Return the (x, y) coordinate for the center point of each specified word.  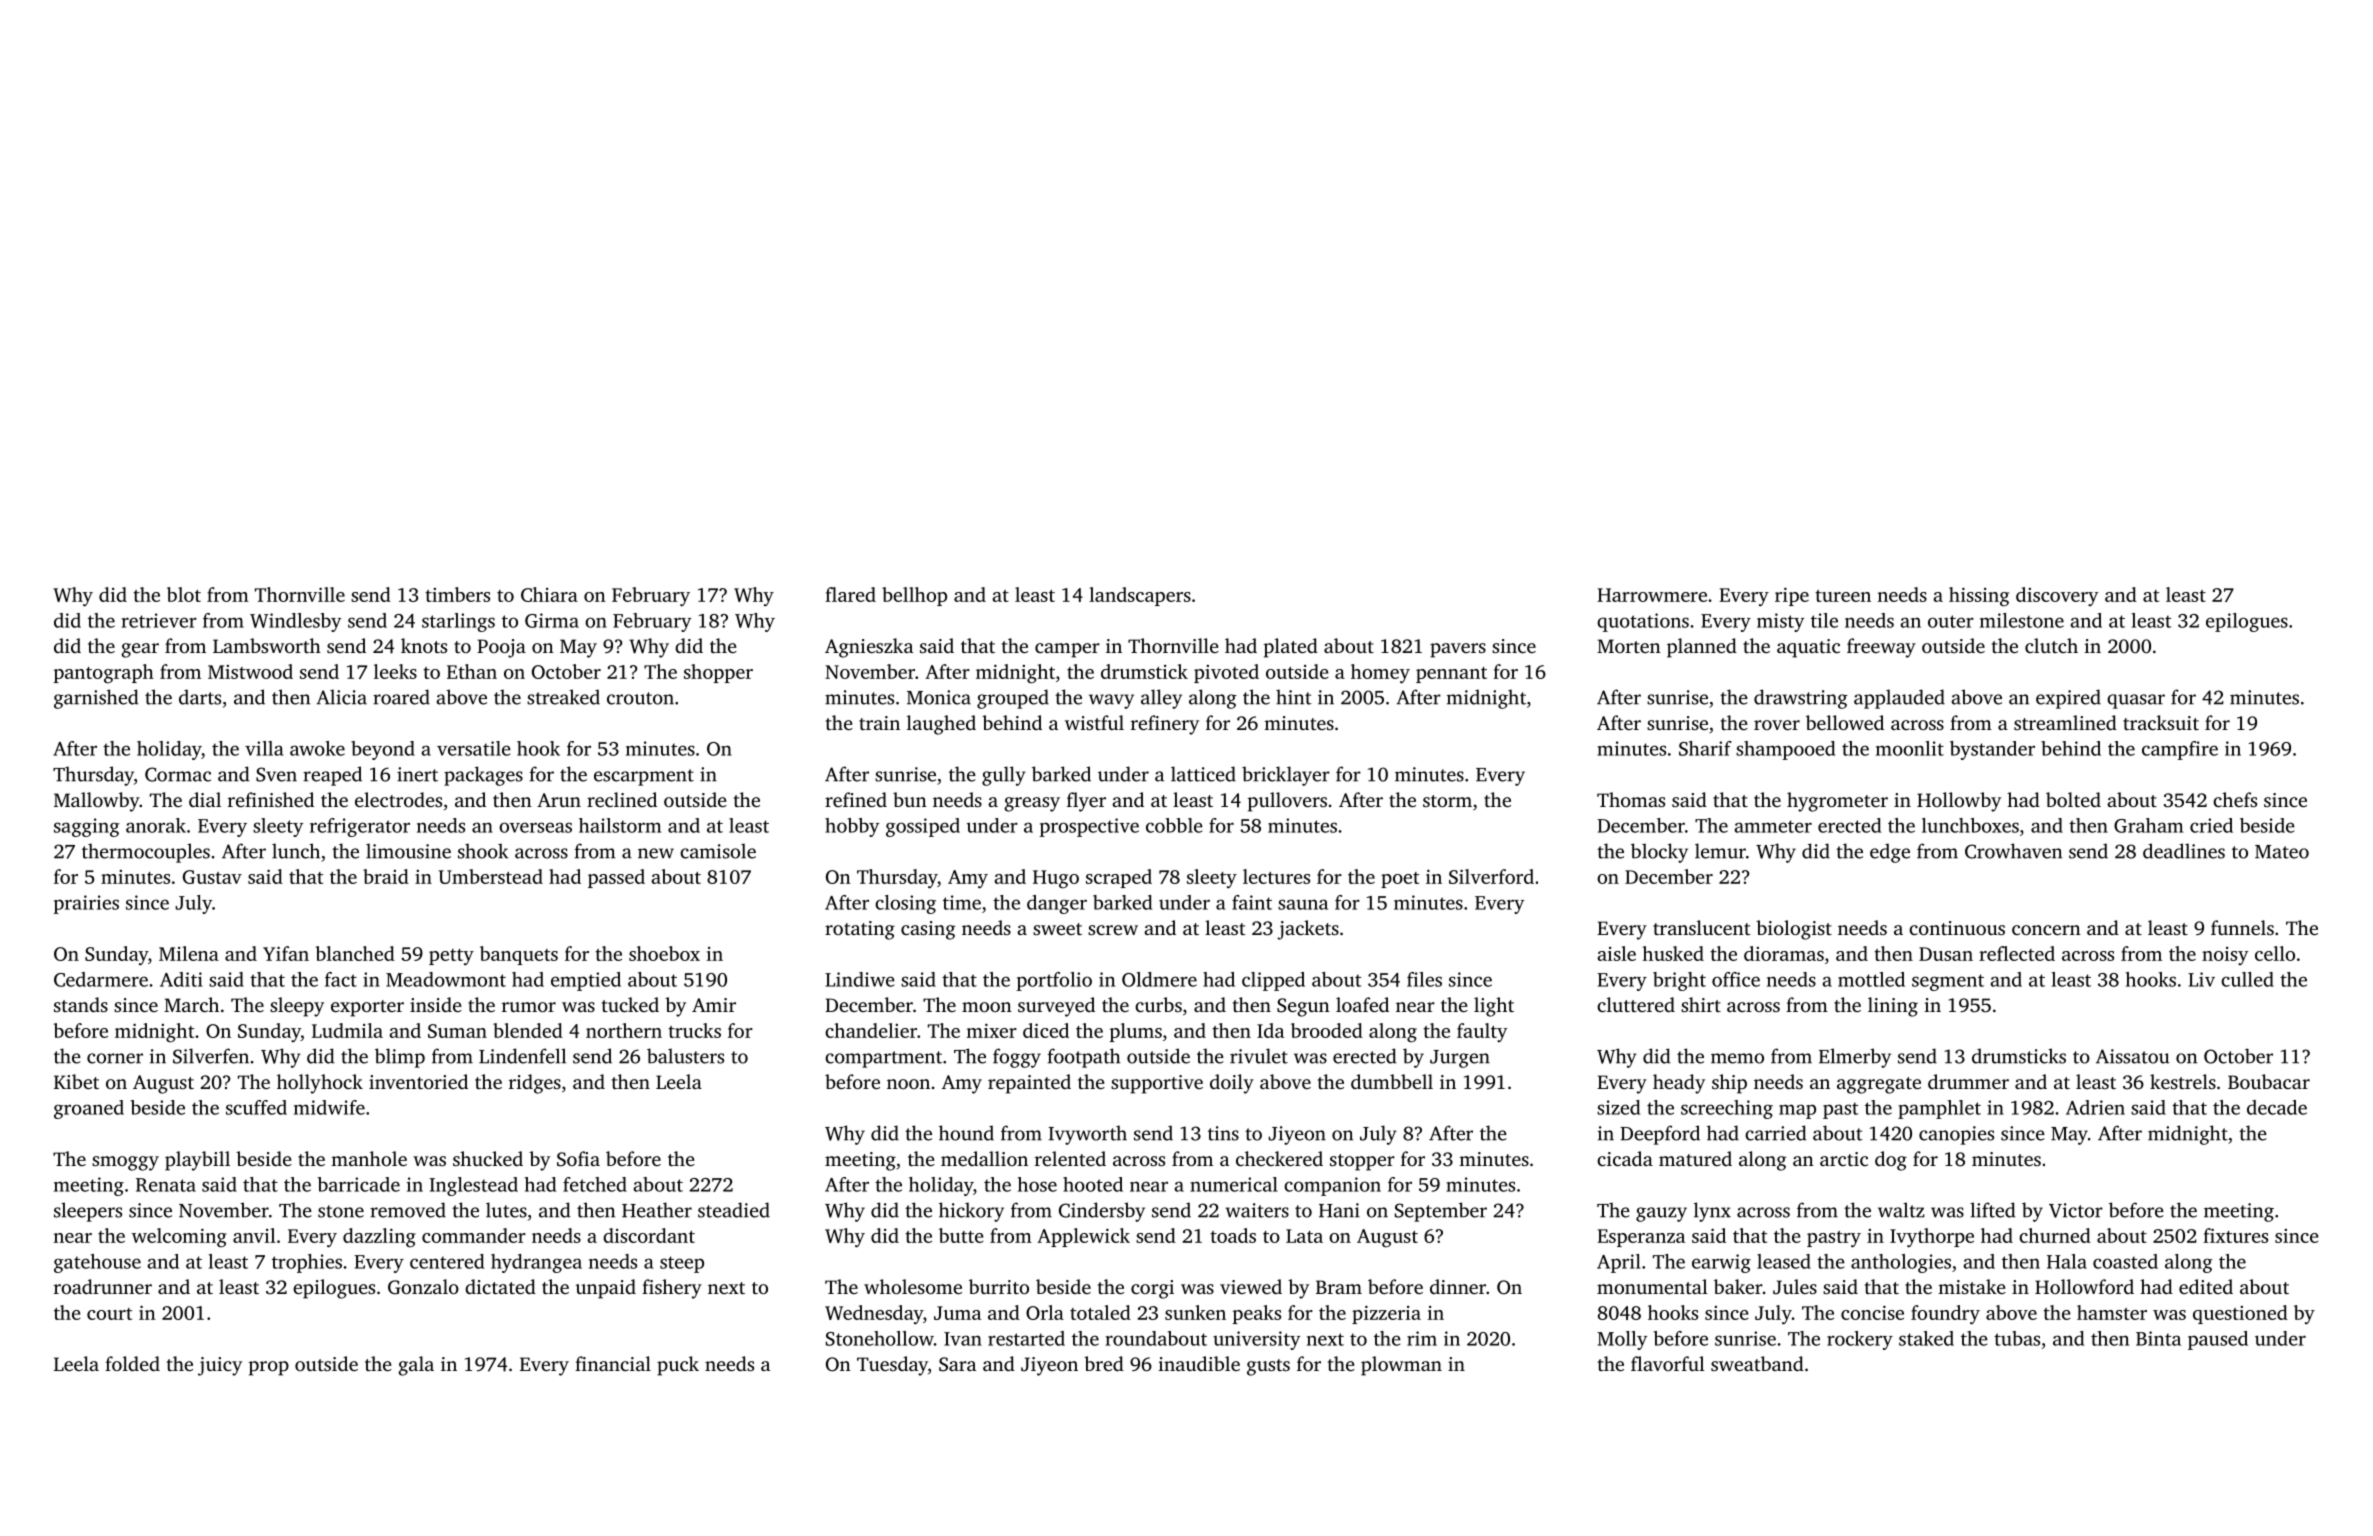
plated (1291, 648)
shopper (718, 673)
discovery (2057, 596)
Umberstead (491, 876)
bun (910, 799)
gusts (1268, 1367)
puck (678, 1366)
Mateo (2282, 852)
